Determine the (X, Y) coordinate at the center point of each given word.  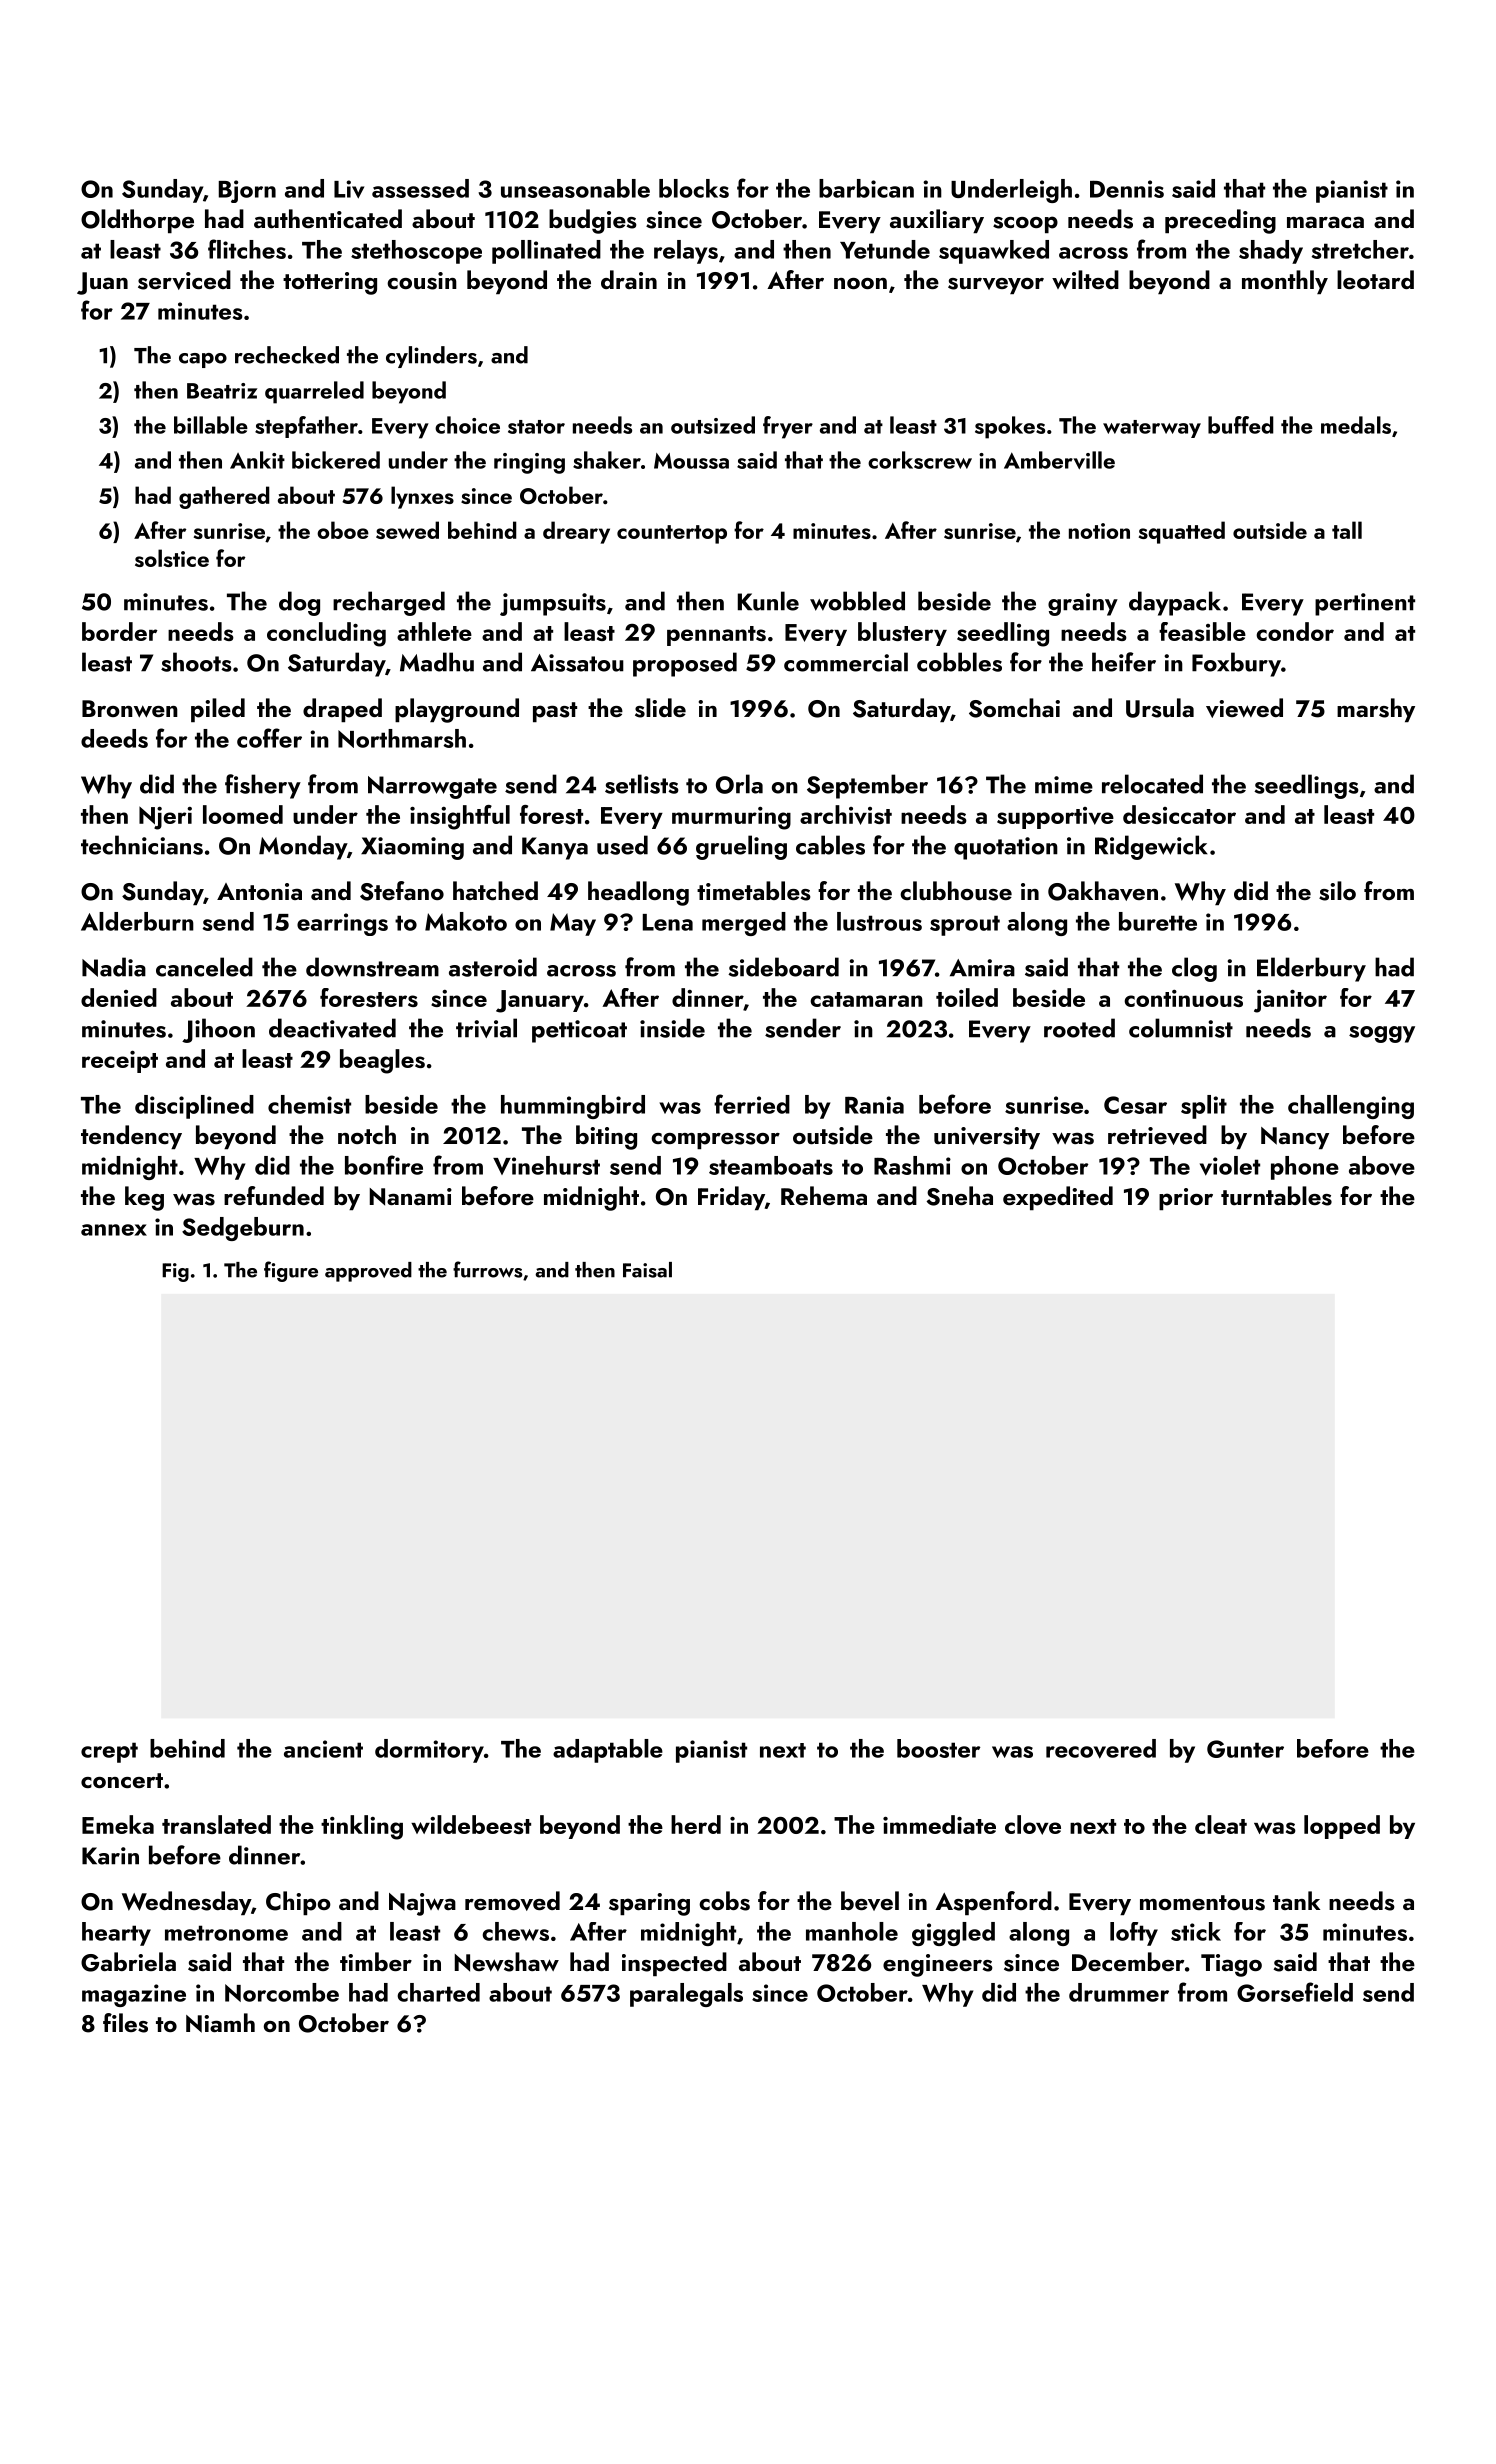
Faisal (647, 1270)
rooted (1079, 1028)
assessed (420, 188)
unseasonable (575, 188)
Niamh (220, 2023)
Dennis (1127, 189)
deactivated (332, 1028)
